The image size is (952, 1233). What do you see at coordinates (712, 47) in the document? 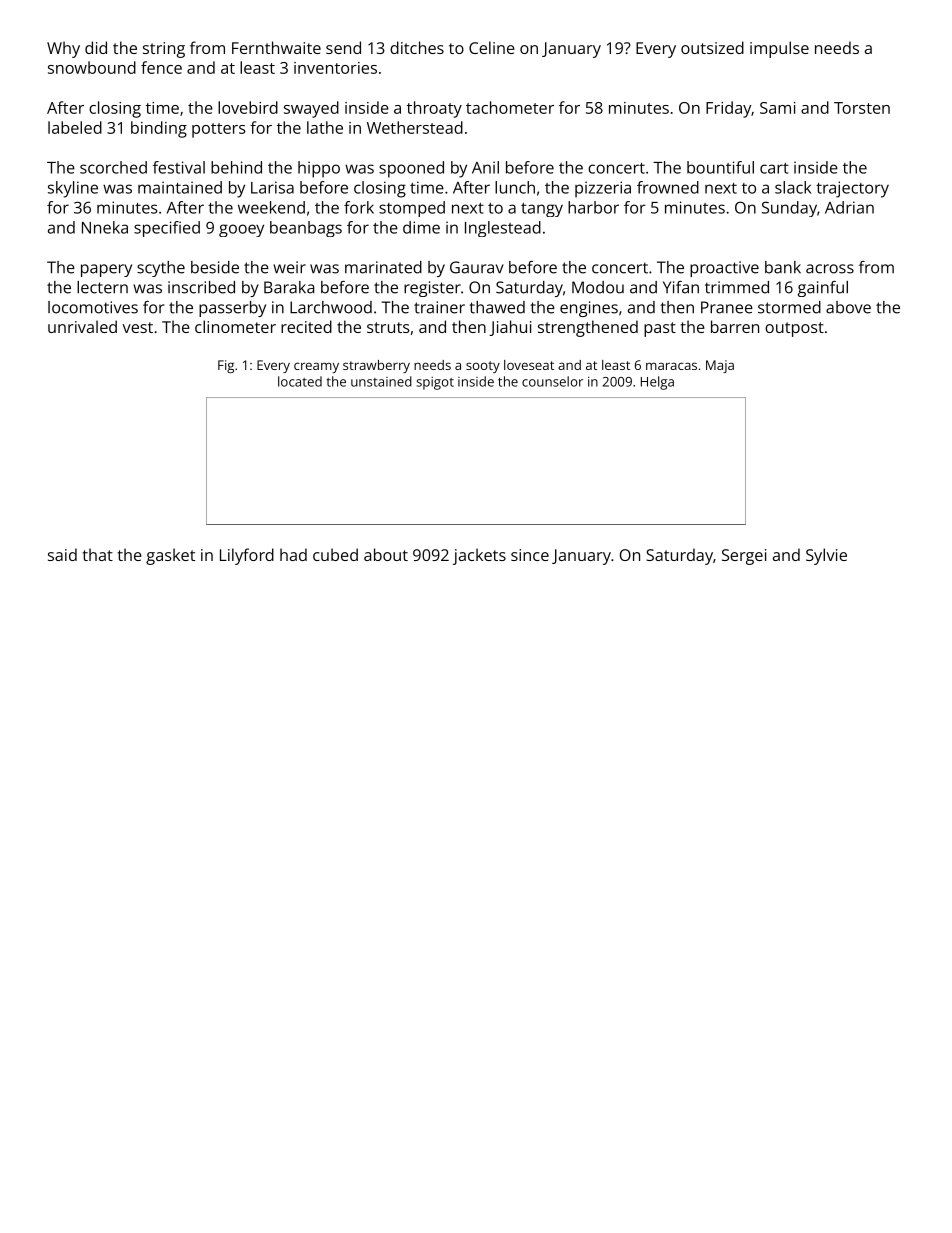
I see `outsized` at bounding box center [712, 47].
